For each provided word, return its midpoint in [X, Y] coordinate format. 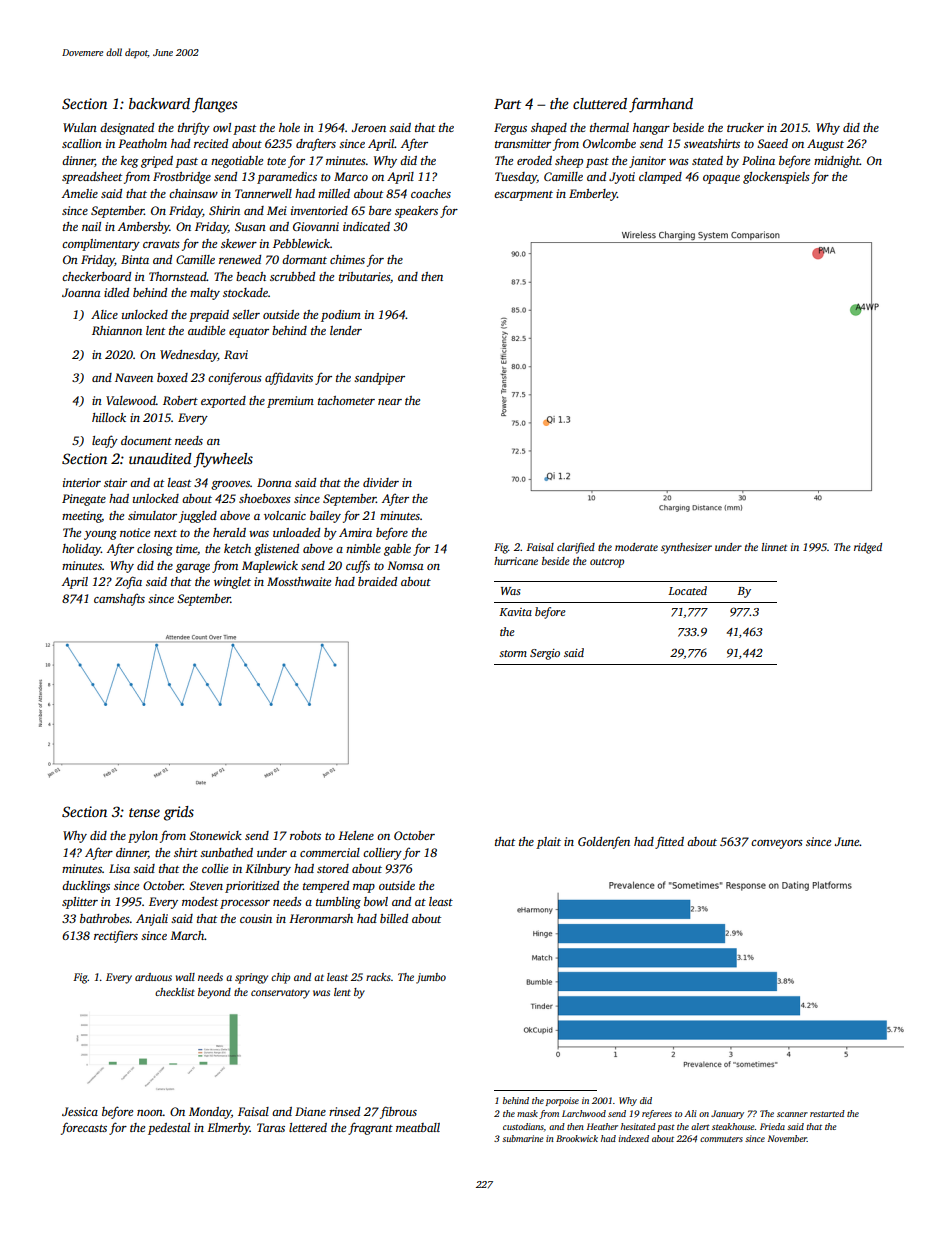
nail [91, 226]
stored [333, 868]
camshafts [119, 599]
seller [246, 314]
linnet [774, 547]
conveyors [777, 844]
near [390, 402]
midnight [837, 162]
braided [377, 581]
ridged [868, 548]
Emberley [593, 195]
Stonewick [215, 835]
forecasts [84, 1128]
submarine [523, 1138]
